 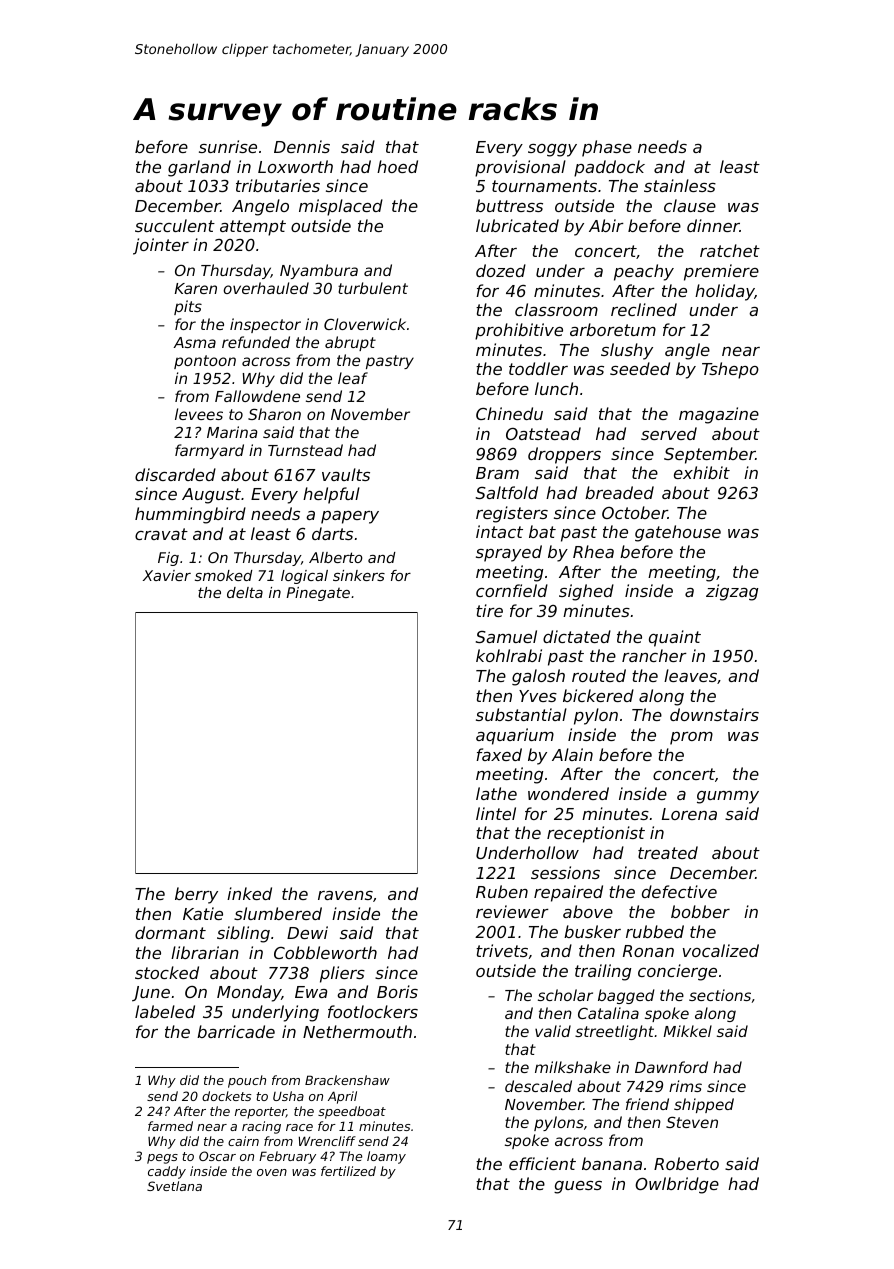 What do you see at coordinates (272, 1172) in the page?
I see `oven` at bounding box center [272, 1172].
